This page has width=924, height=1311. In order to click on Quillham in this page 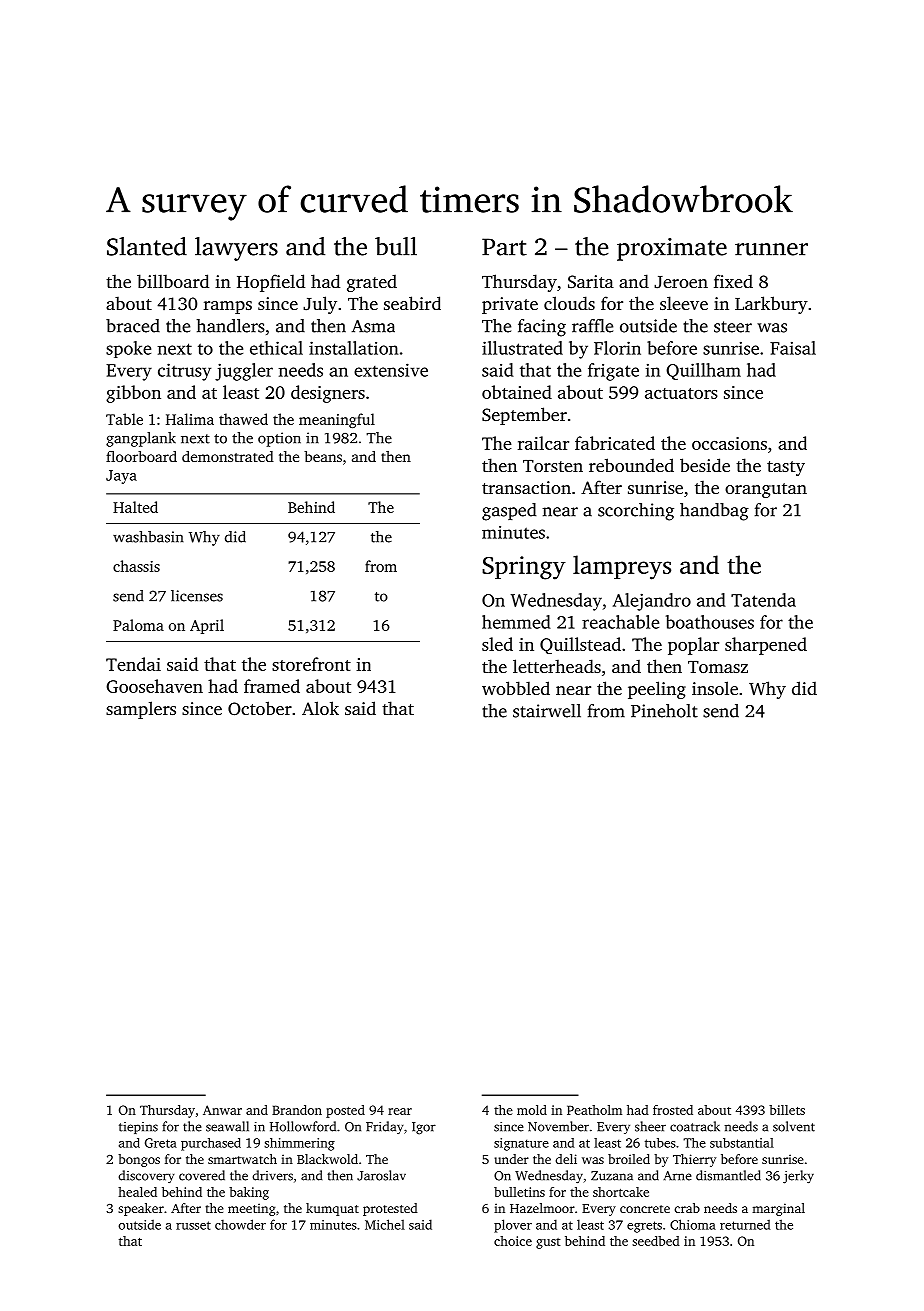, I will do `click(703, 371)`.
